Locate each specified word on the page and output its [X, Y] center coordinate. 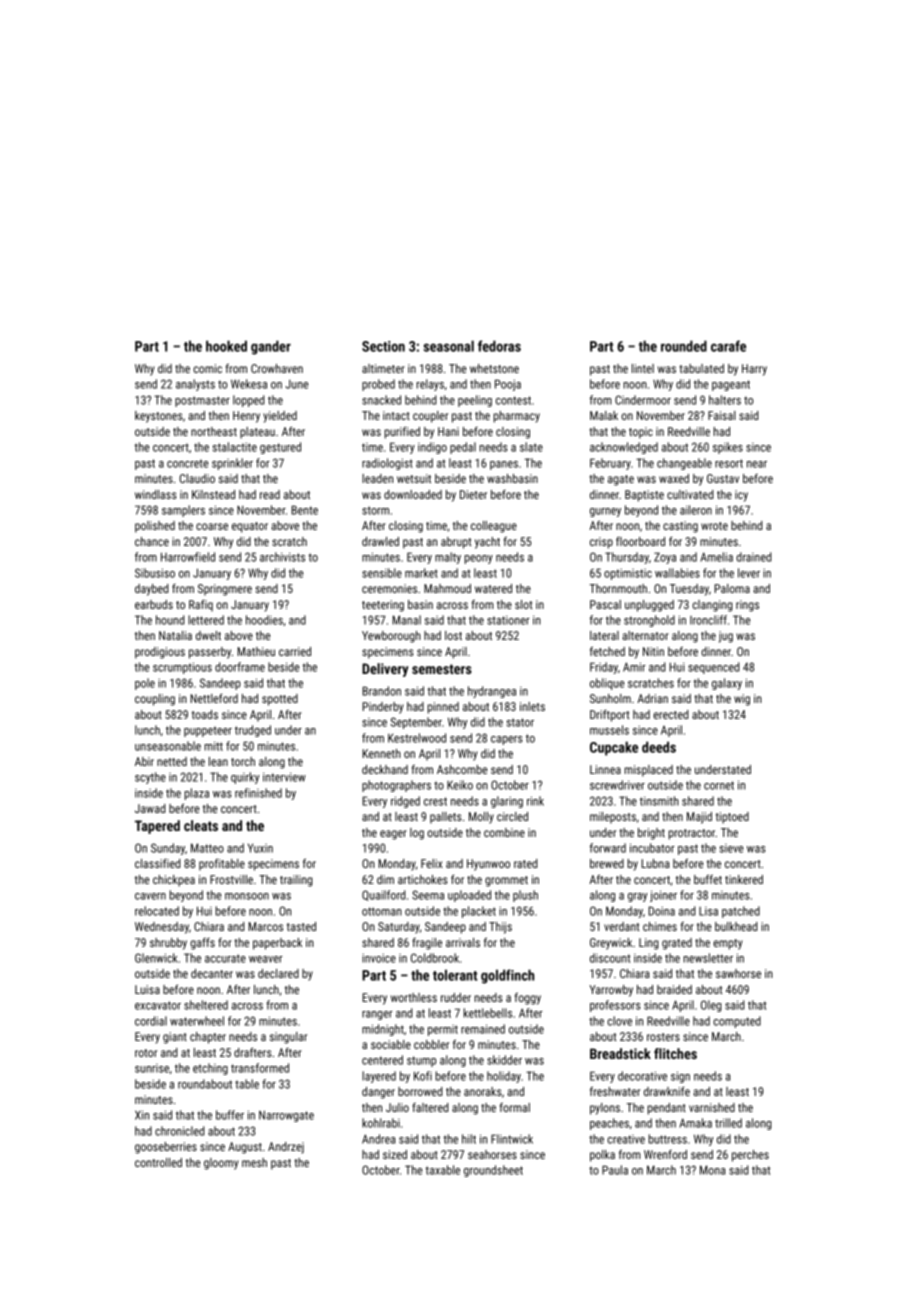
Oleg [711, 1006]
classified [157, 863]
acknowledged [624, 448]
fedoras [499, 346]
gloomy [221, 1164]
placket [479, 912]
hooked [226, 346]
